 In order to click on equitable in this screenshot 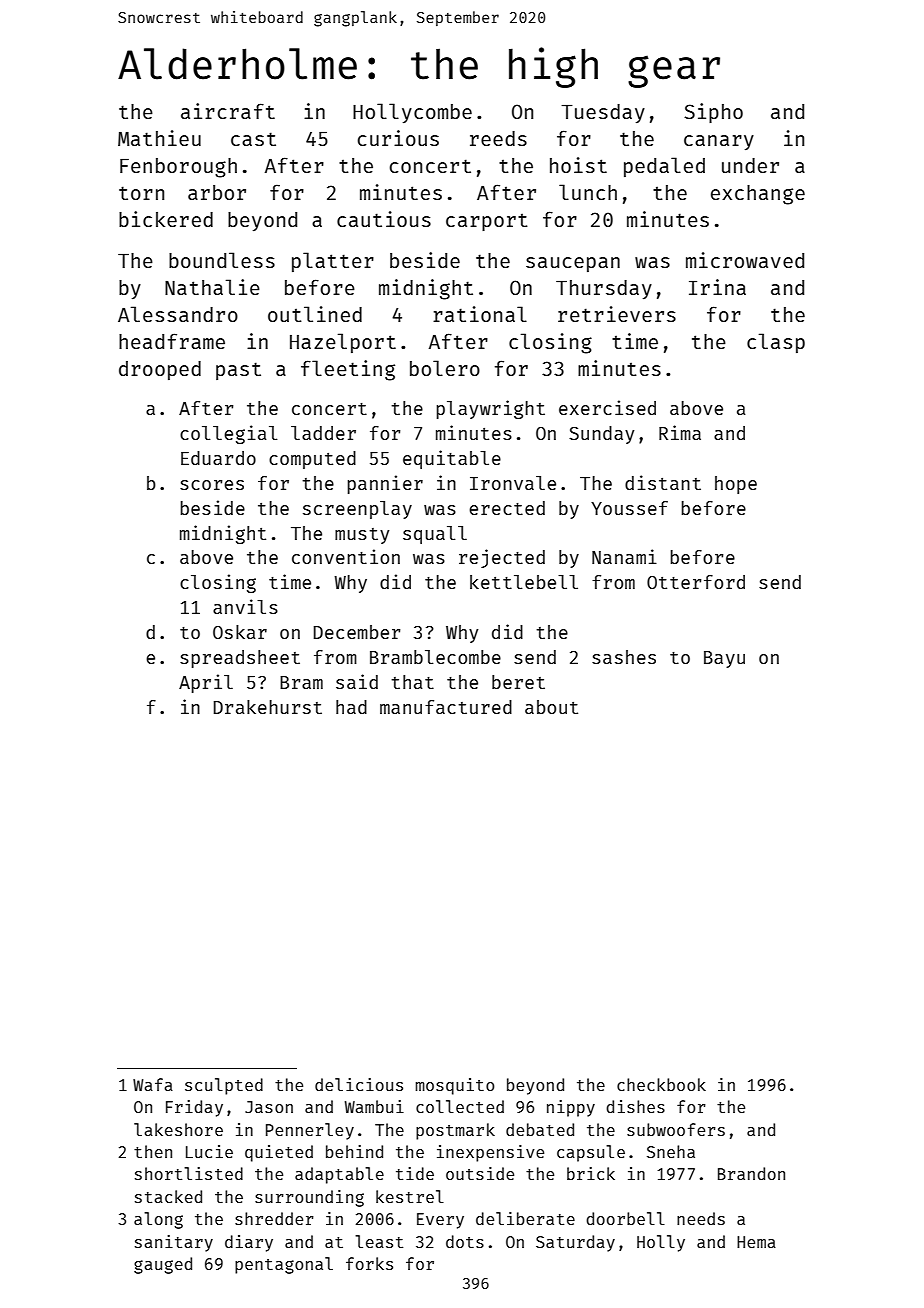, I will do `click(452, 459)`.
